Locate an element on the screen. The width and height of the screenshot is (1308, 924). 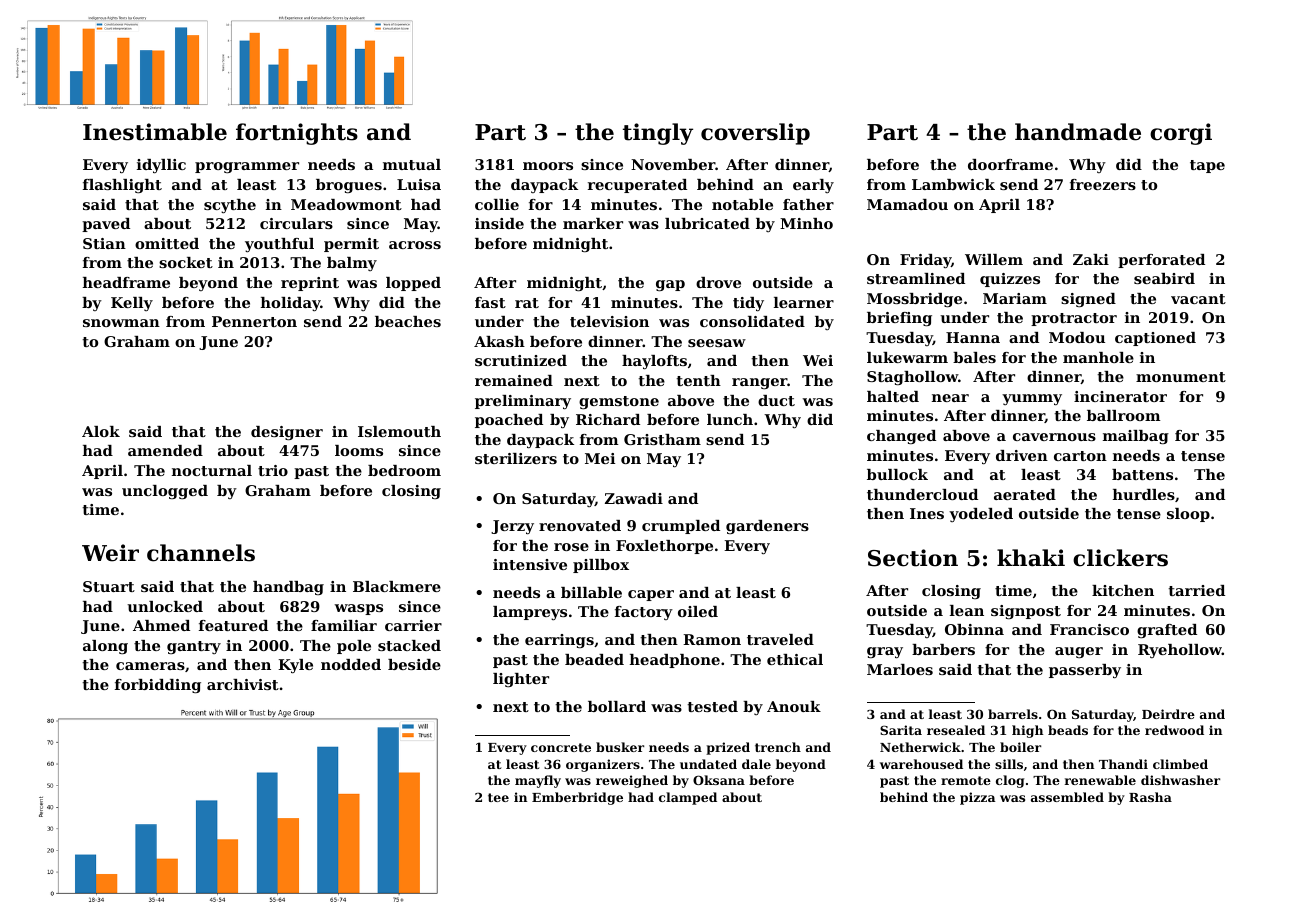
carrier is located at coordinates (413, 625).
